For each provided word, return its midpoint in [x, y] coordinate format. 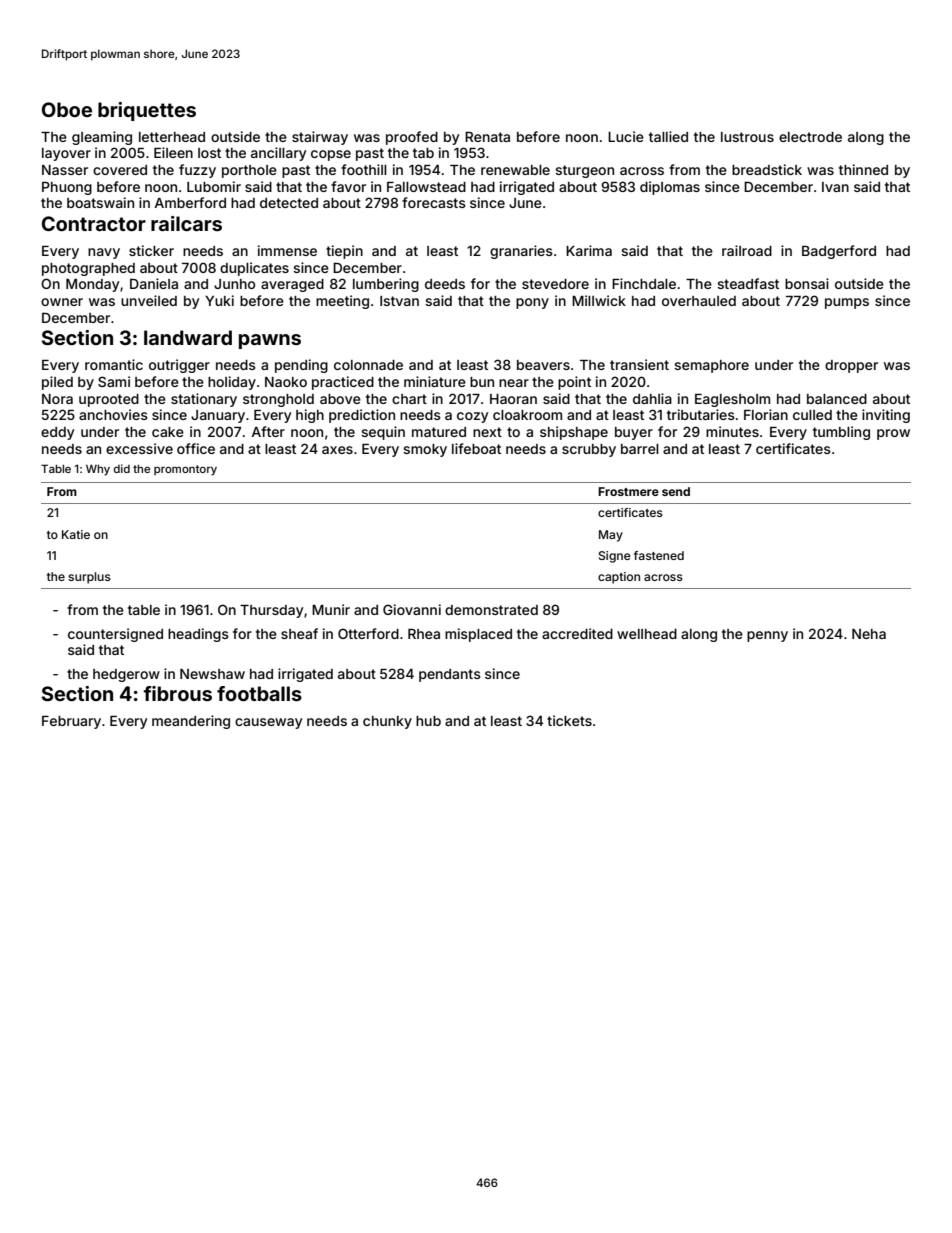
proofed [412, 138]
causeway [268, 723]
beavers [543, 365]
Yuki [219, 300]
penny [767, 636]
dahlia [652, 398]
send [676, 491]
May [611, 536]
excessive [139, 448]
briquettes [147, 111]
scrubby [589, 450]
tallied [668, 136]
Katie [76, 534]
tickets [569, 720]
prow [893, 434]
